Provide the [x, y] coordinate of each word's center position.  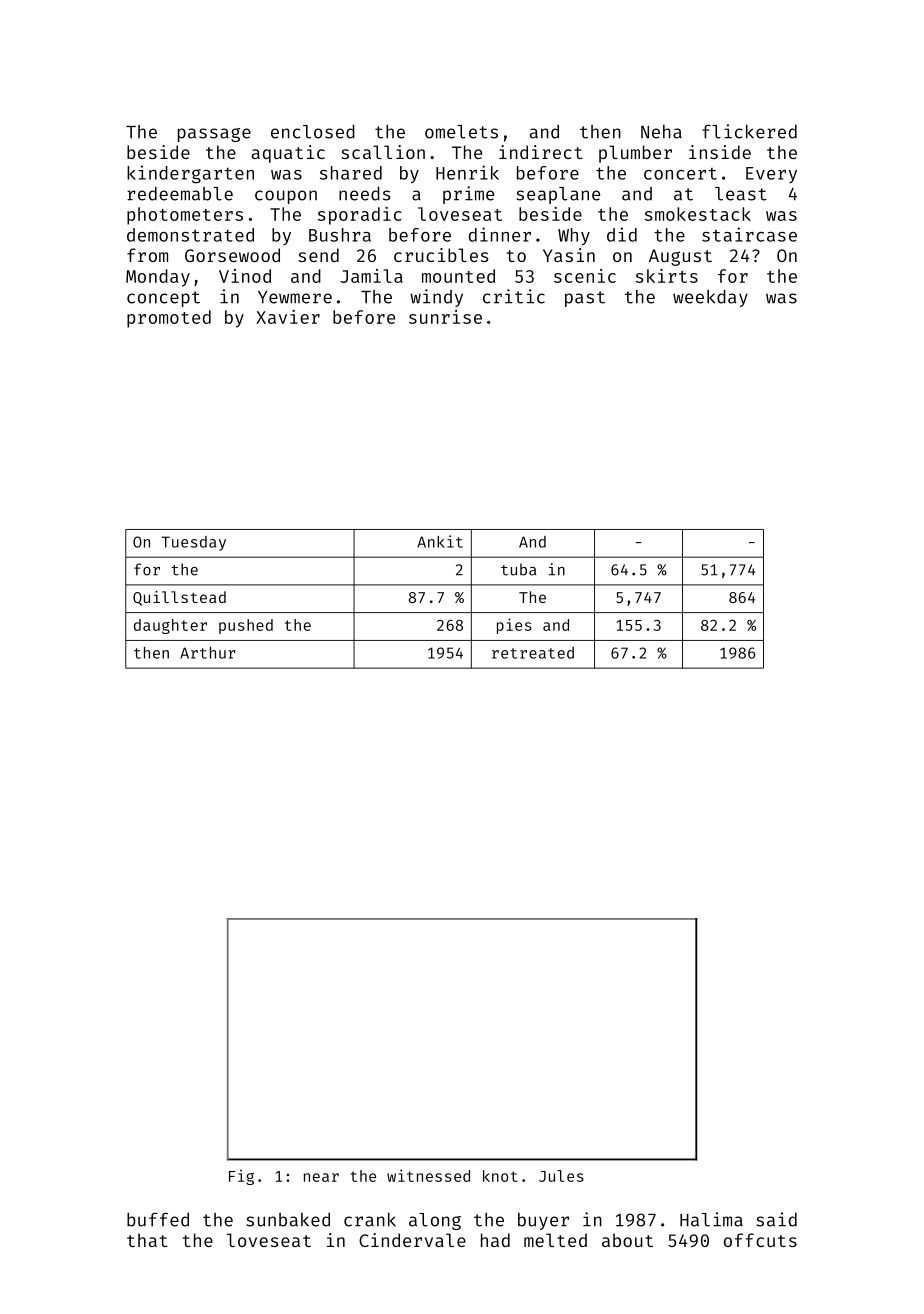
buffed [158, 1219]
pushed [246, 626]
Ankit [440, 541]
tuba [518, 569]
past [585, 299]
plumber [635, 154]
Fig [241, 1177]
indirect [541, 152]
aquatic [288, 154]
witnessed [428, 1175]
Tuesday [193, 543]
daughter [170, 626]
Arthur [207, 653]
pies [514, 626]
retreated [533, 653]
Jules [561, 1176]
